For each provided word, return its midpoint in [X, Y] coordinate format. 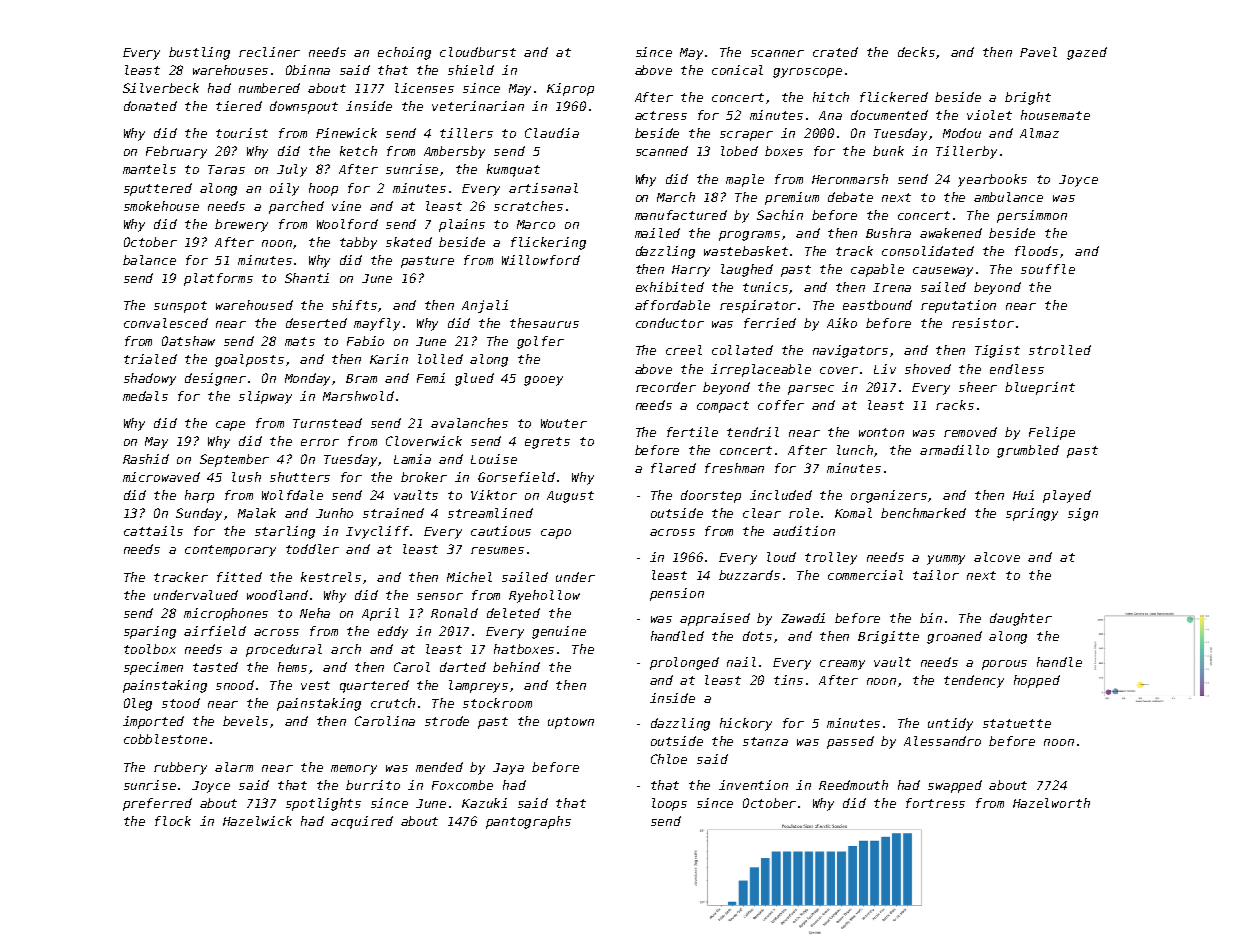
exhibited [670, 287]
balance [149, 260]
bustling [199, 53]
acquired [362, 822]
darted [463, 667]
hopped [1037, 681]
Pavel [1038, 52]
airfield [215, 631]
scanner [777, 53]
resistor [983, 323]
